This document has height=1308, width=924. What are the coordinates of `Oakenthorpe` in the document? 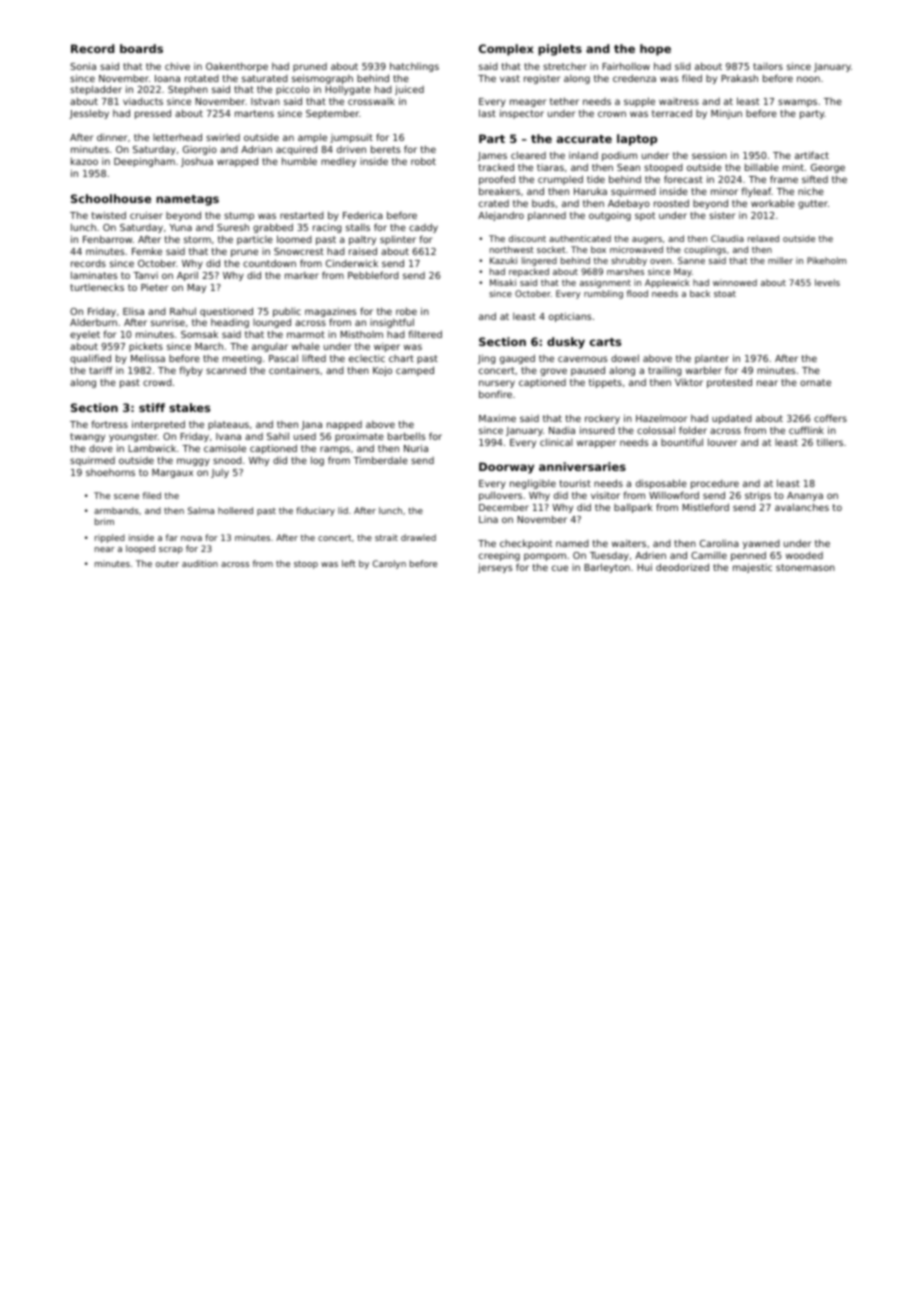 It's located at (237, 67).
